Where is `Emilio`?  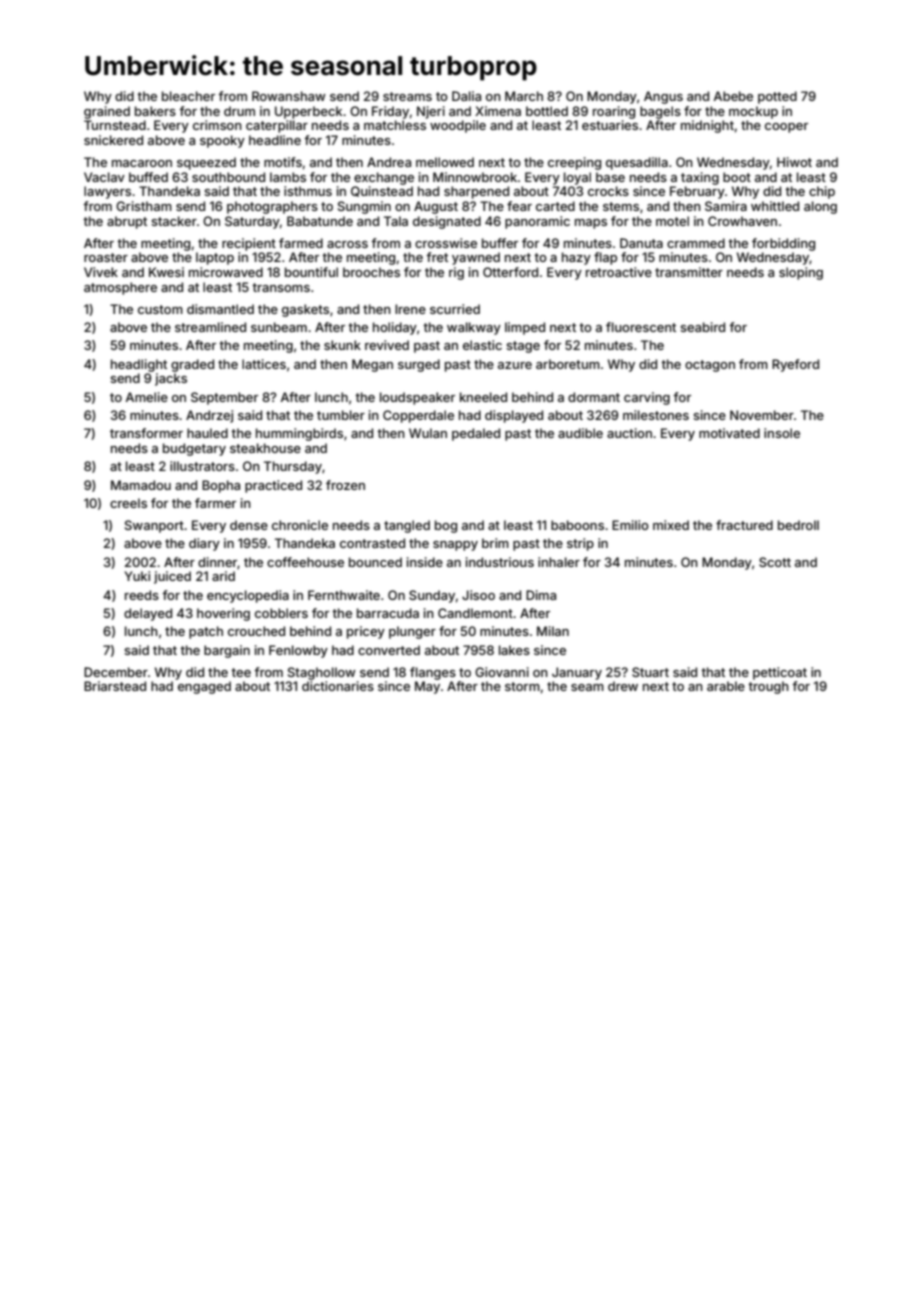 Emilio is located at coordinates (630, 525).
